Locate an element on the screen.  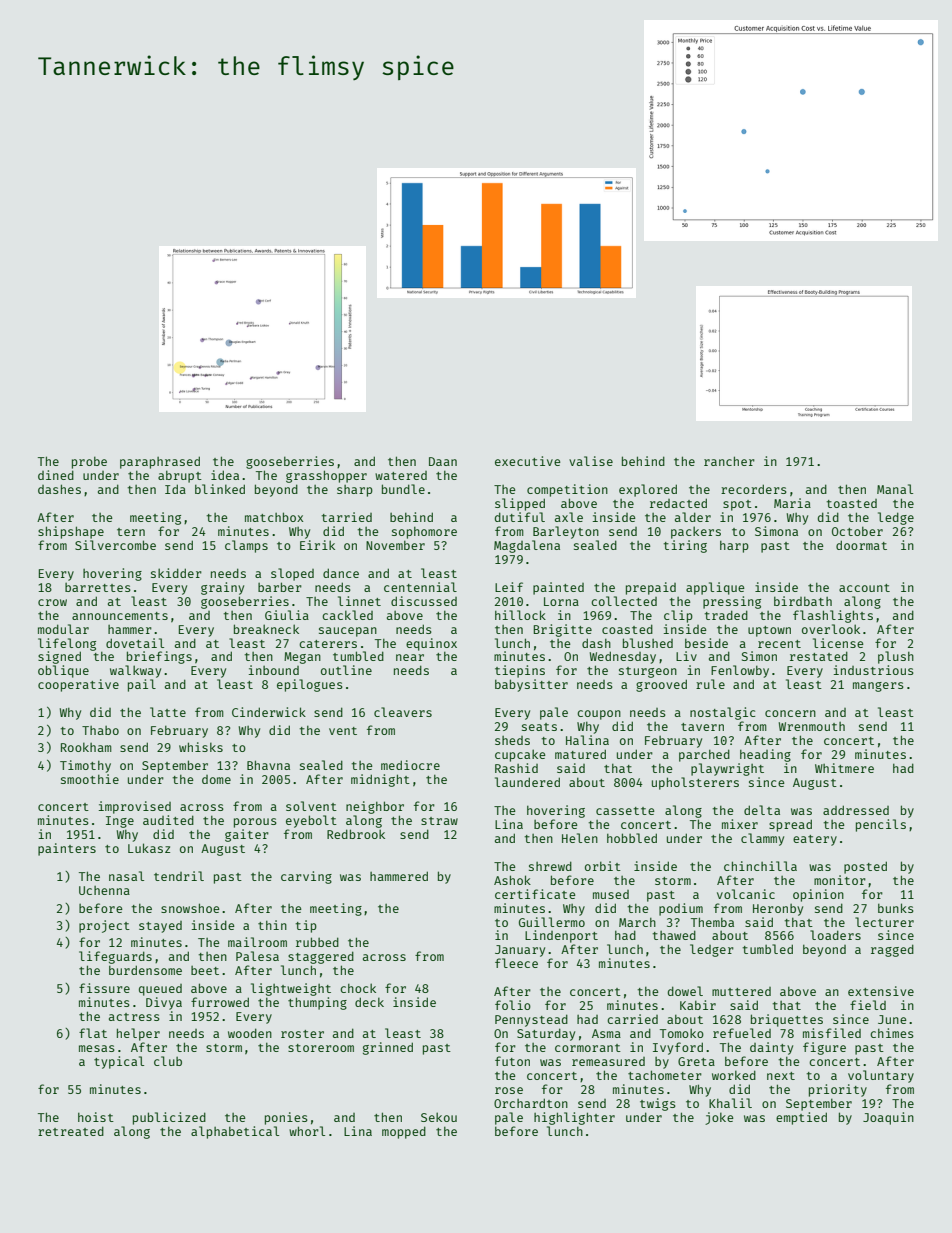
extensive is located at coordinates (881, 991).
